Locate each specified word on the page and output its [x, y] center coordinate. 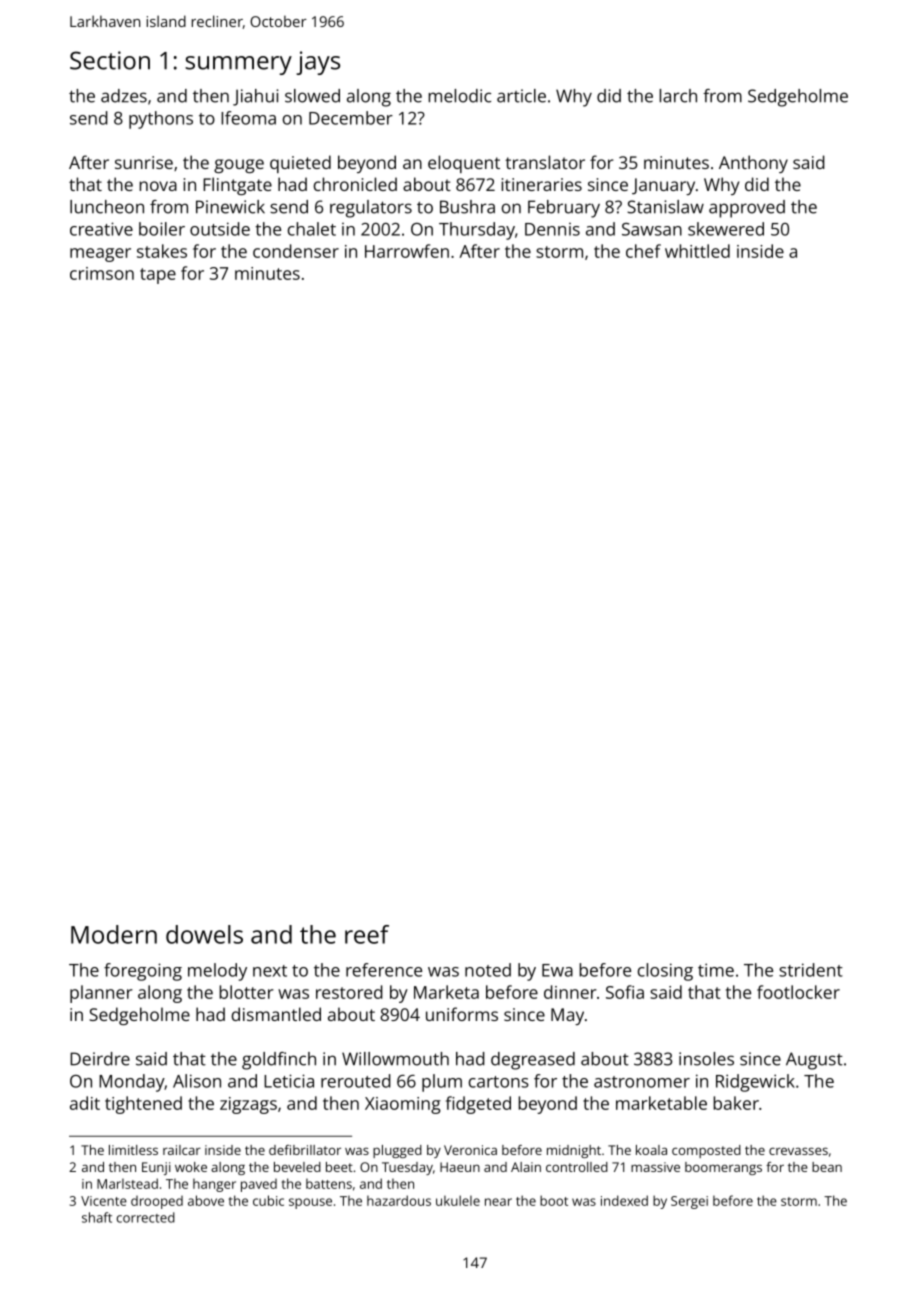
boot [554, 1200]
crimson [102, 273]
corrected [146, 1217]
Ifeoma [248, 118]
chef [643, 251]
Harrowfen [407, 251]
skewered [726, 229]
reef [367, 934]
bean [827, 1167]
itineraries [541, 184]
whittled [697, 251]
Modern [114, 934]
